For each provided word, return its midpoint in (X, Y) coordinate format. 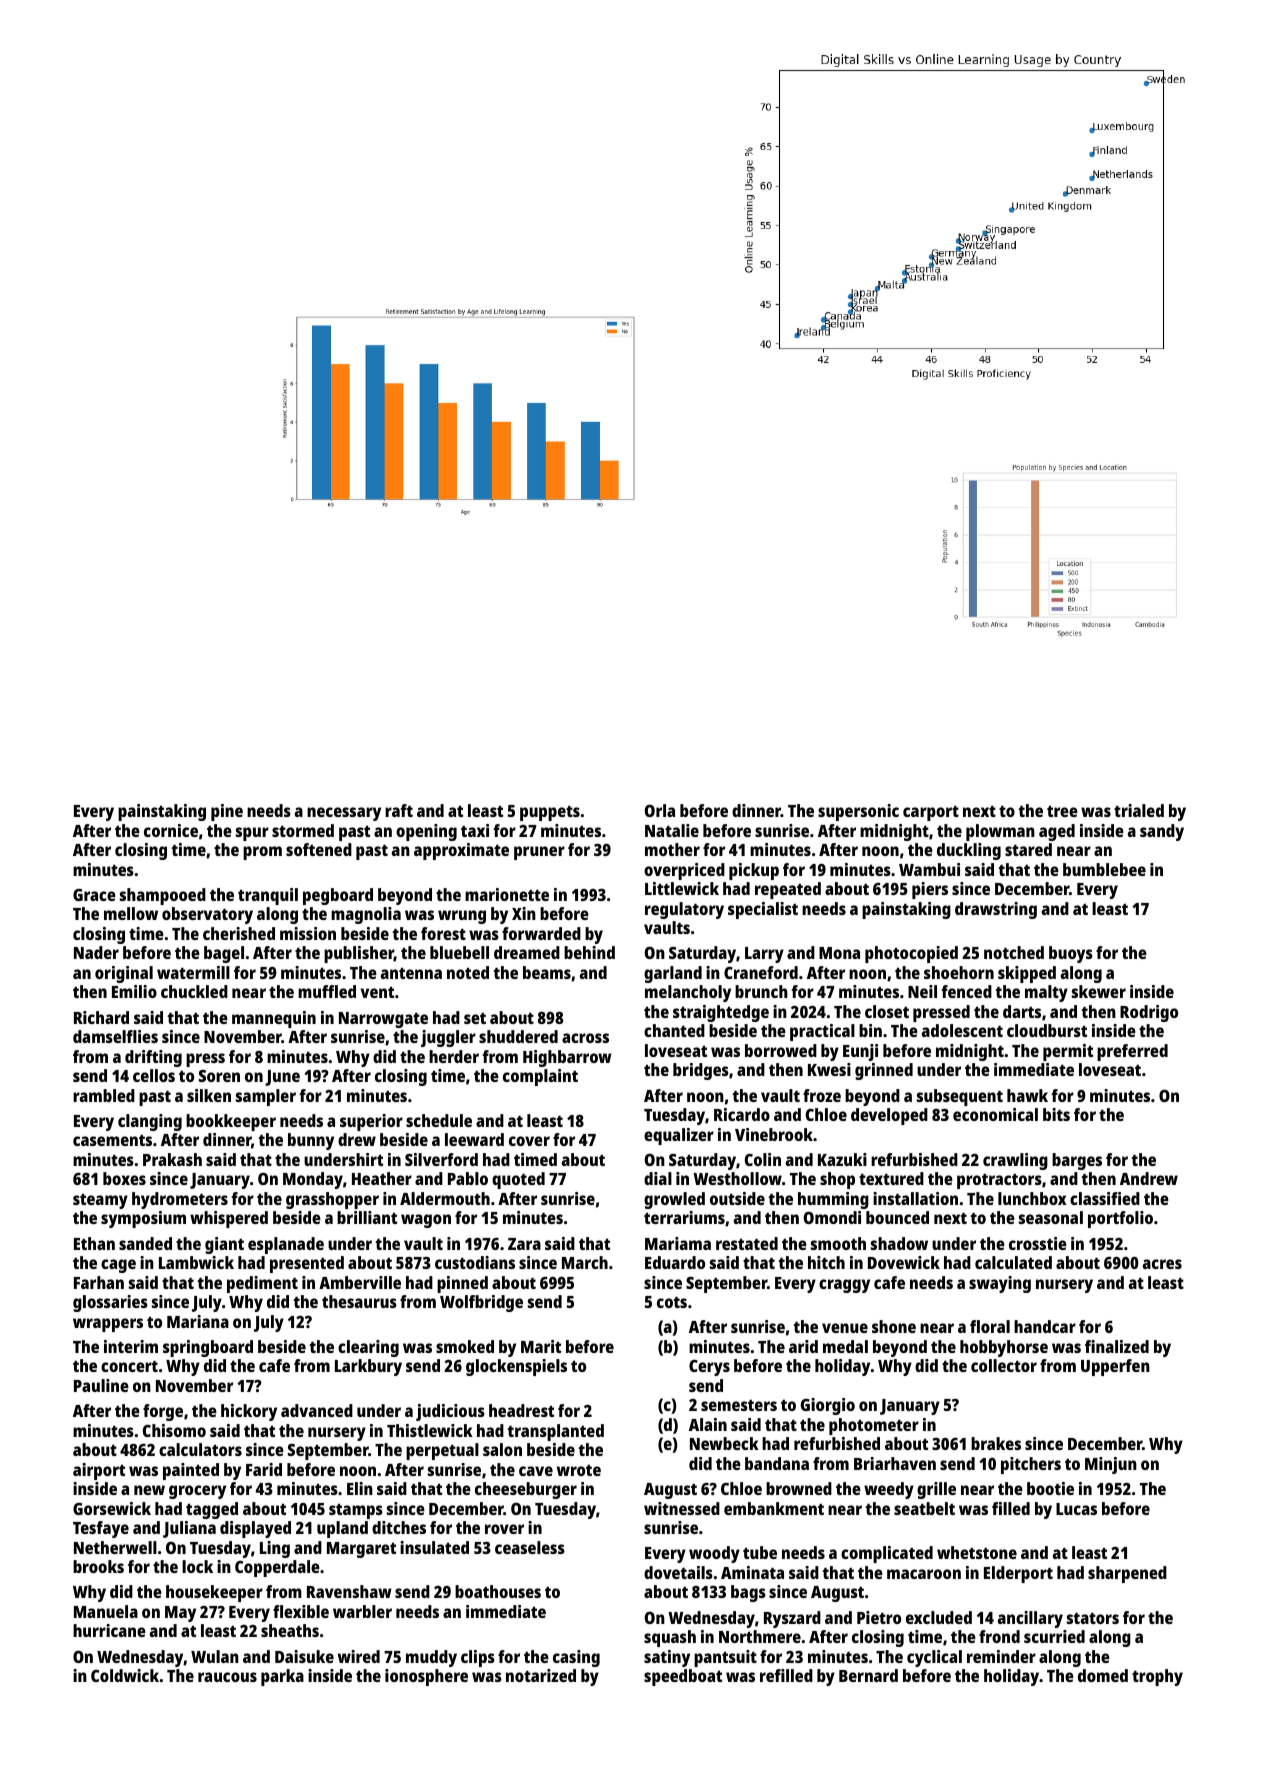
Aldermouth (445, 1198)
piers (930, 890)
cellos (154, 1075)
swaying (1000, 1284)
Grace (94, 895)
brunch (761, 991)
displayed (255, 1529)
